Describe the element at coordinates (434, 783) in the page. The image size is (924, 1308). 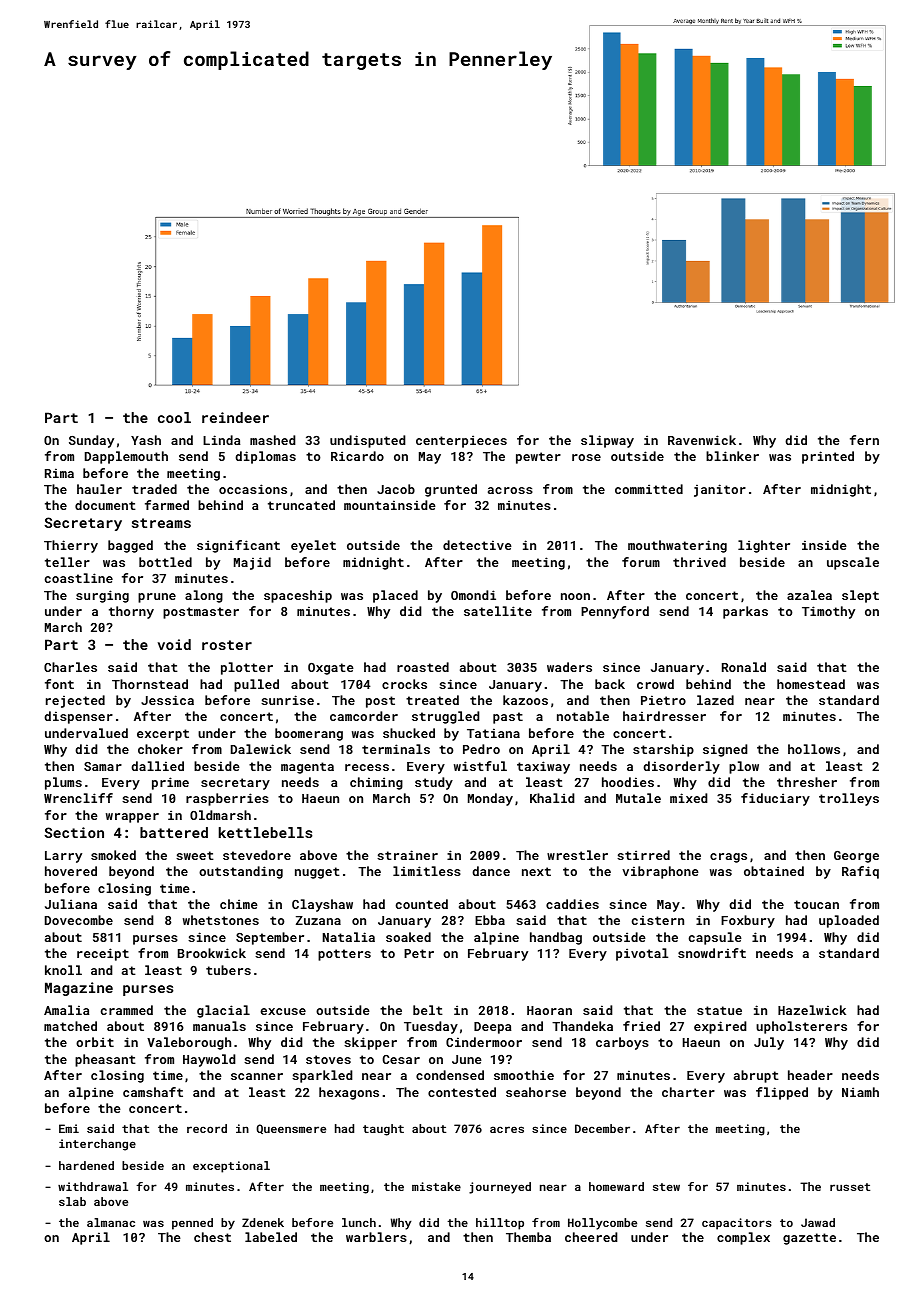
I see `study` at that location.
